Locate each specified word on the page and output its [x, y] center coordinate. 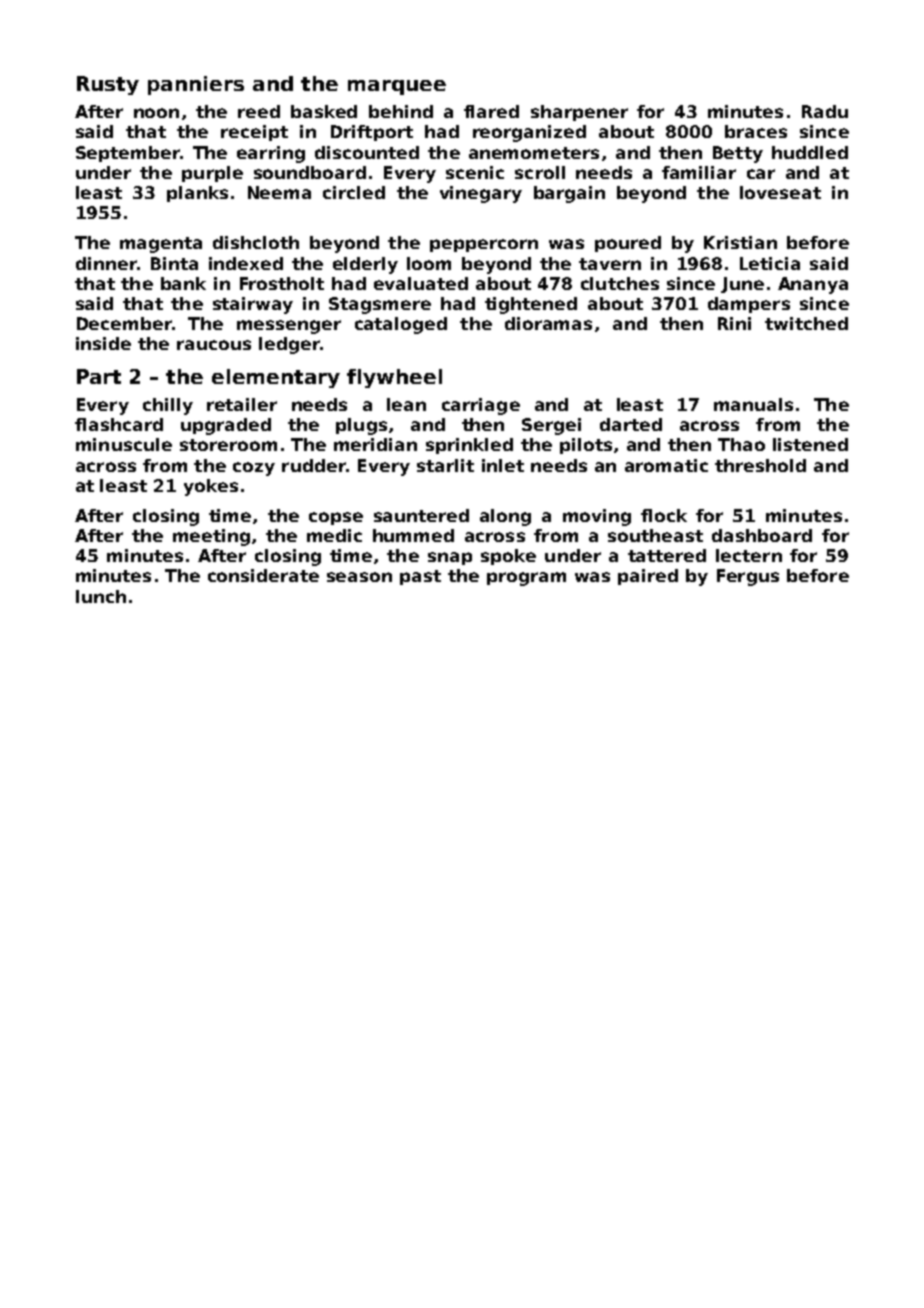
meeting [211, 537]
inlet [503, 465]
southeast [655, 535]
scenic [475, 172]
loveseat [780, 192]
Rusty [108, 85]
